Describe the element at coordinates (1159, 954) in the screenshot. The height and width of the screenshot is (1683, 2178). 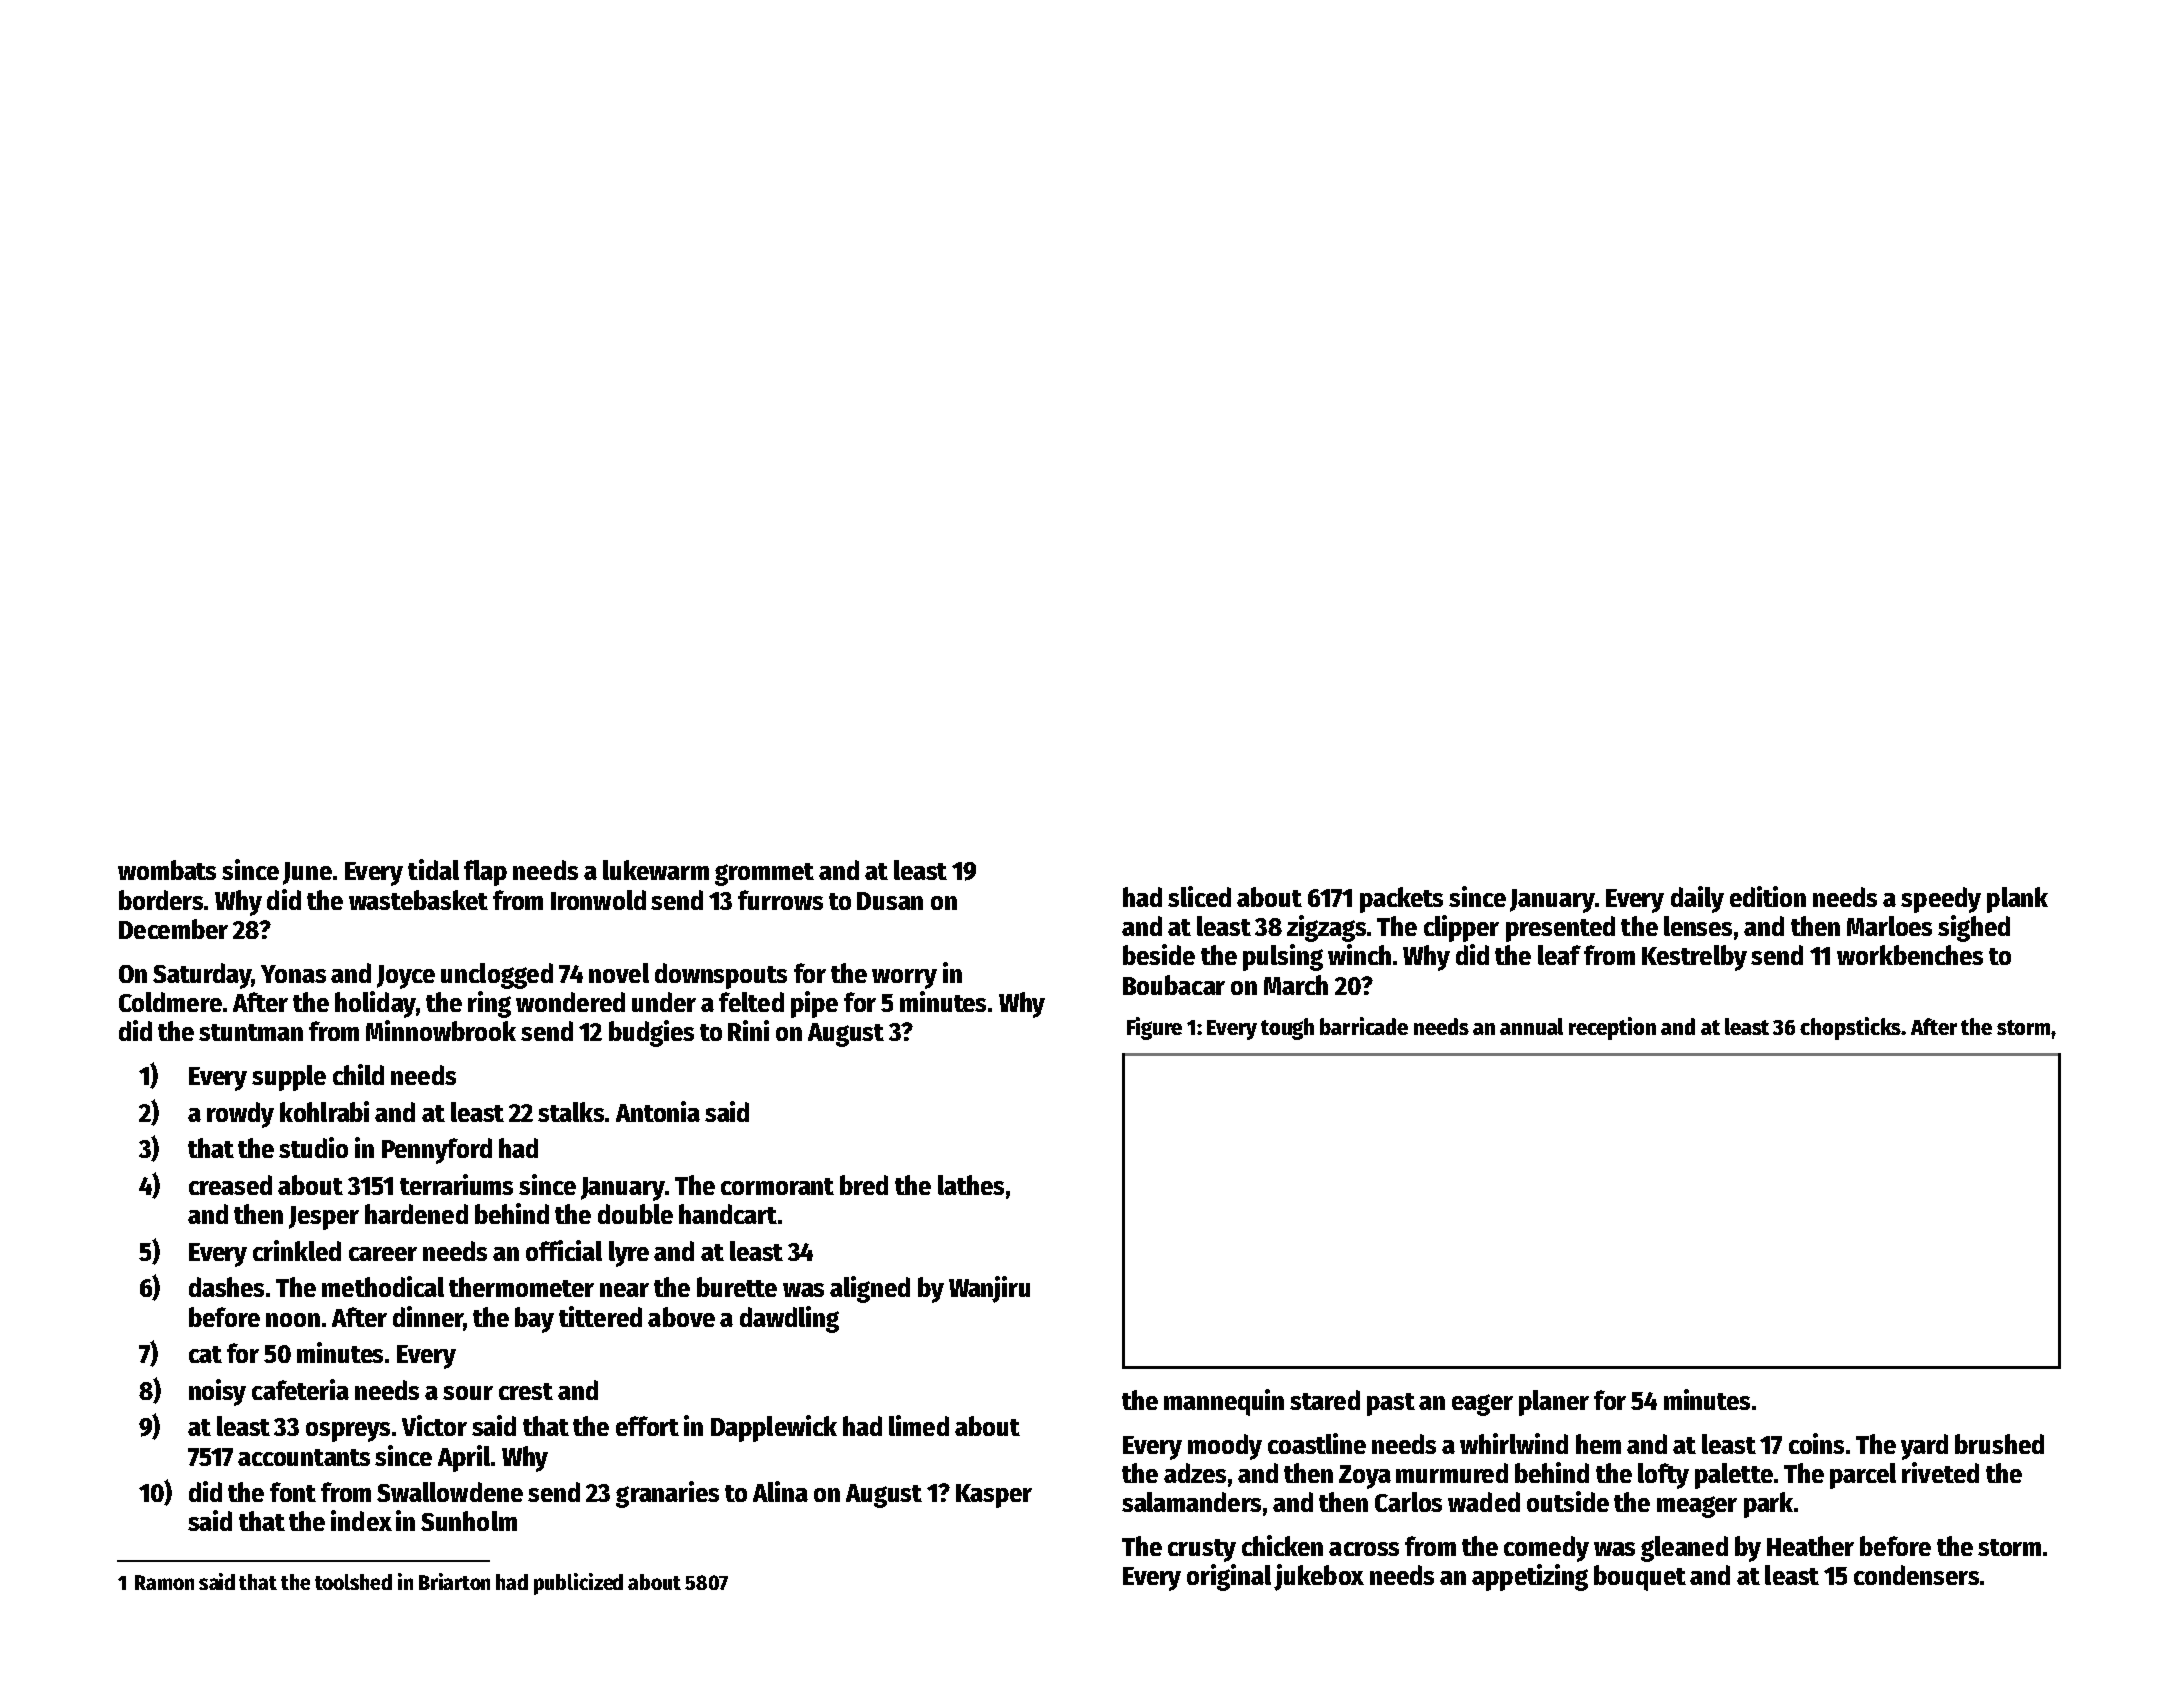
I see `beside` at that location.
